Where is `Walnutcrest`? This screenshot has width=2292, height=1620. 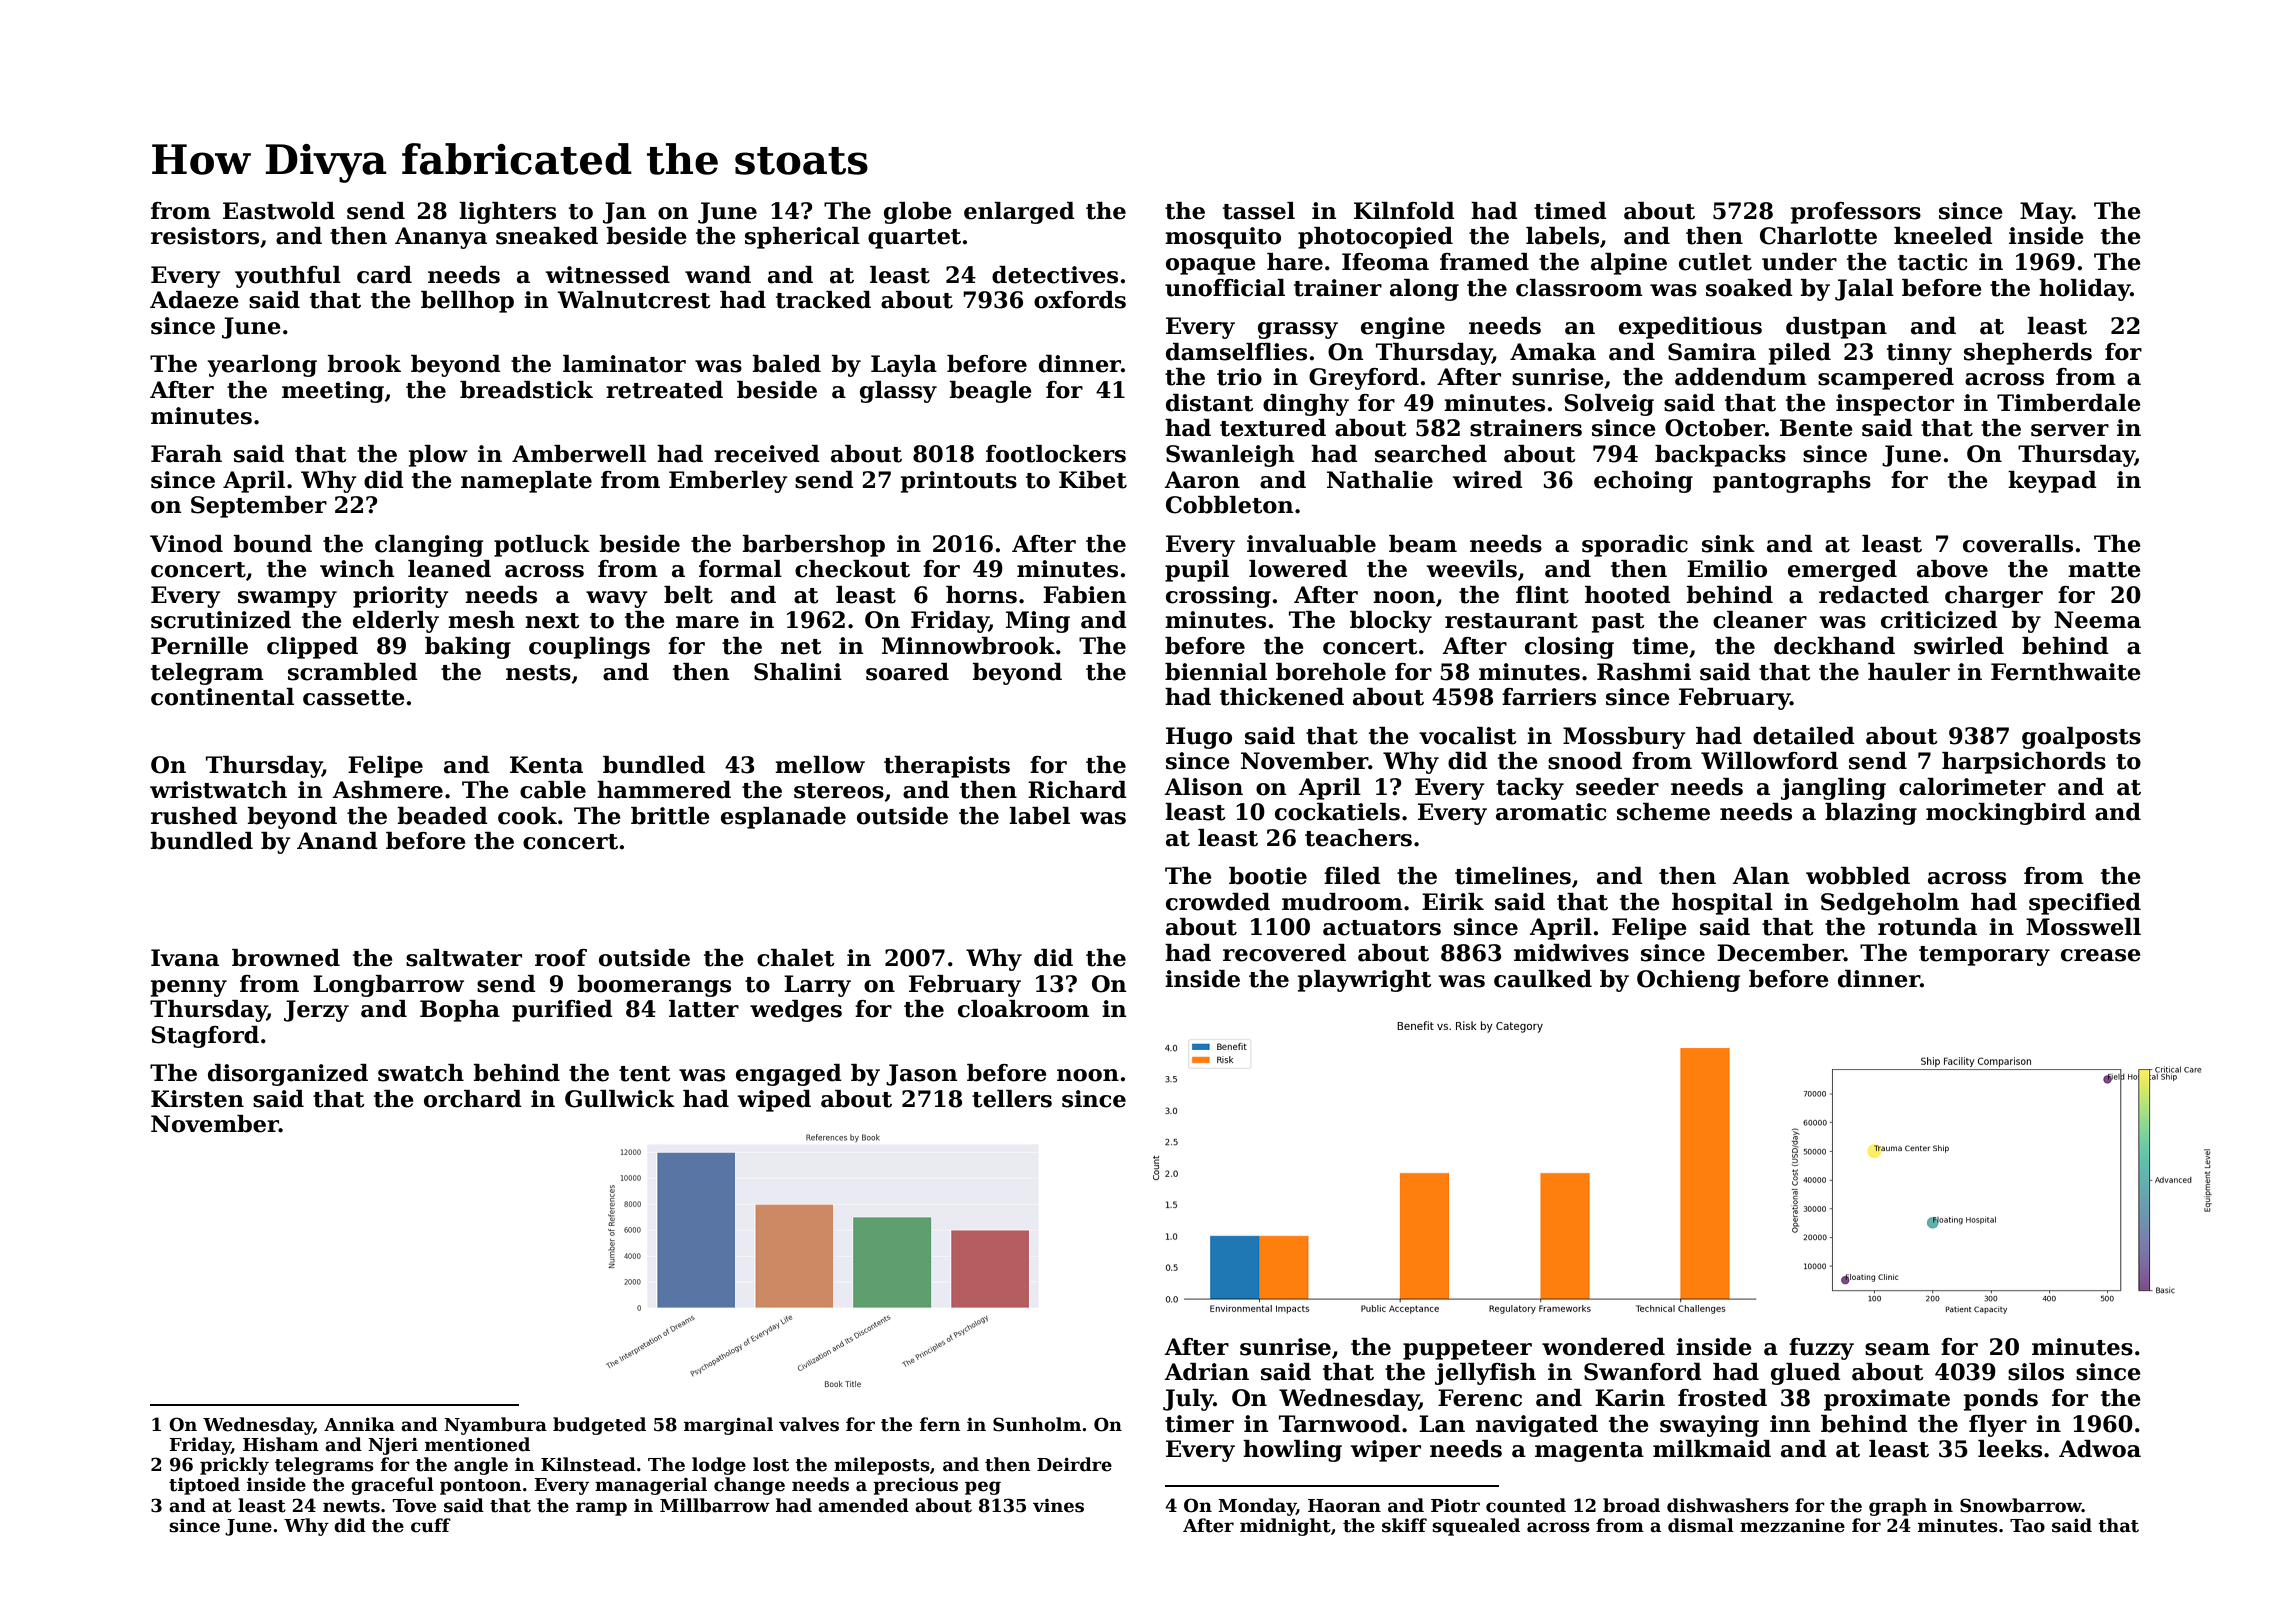
Walnutcrest is located at coordinates (634, 300).
